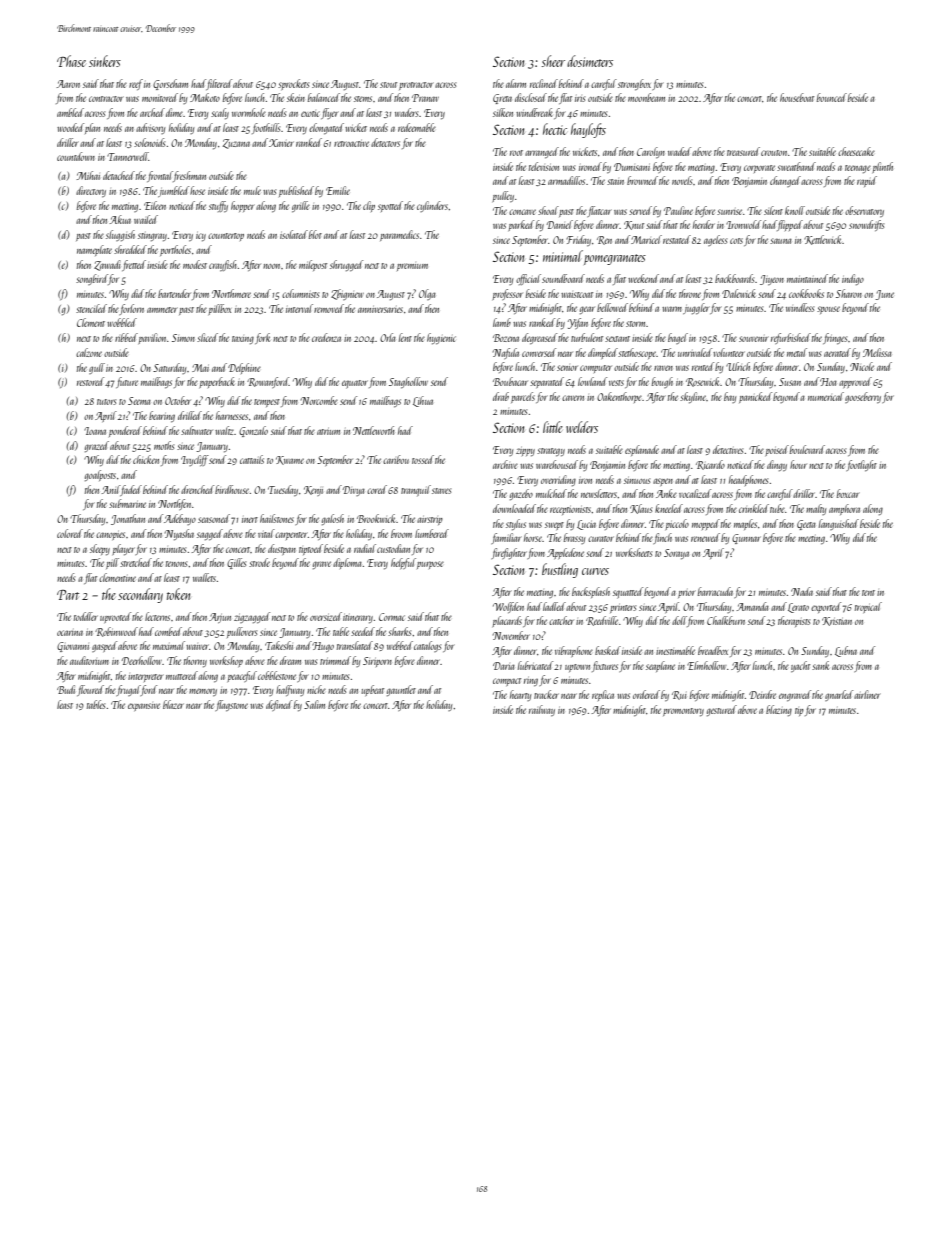  I want to click on pullovers, so click(242, 632).
